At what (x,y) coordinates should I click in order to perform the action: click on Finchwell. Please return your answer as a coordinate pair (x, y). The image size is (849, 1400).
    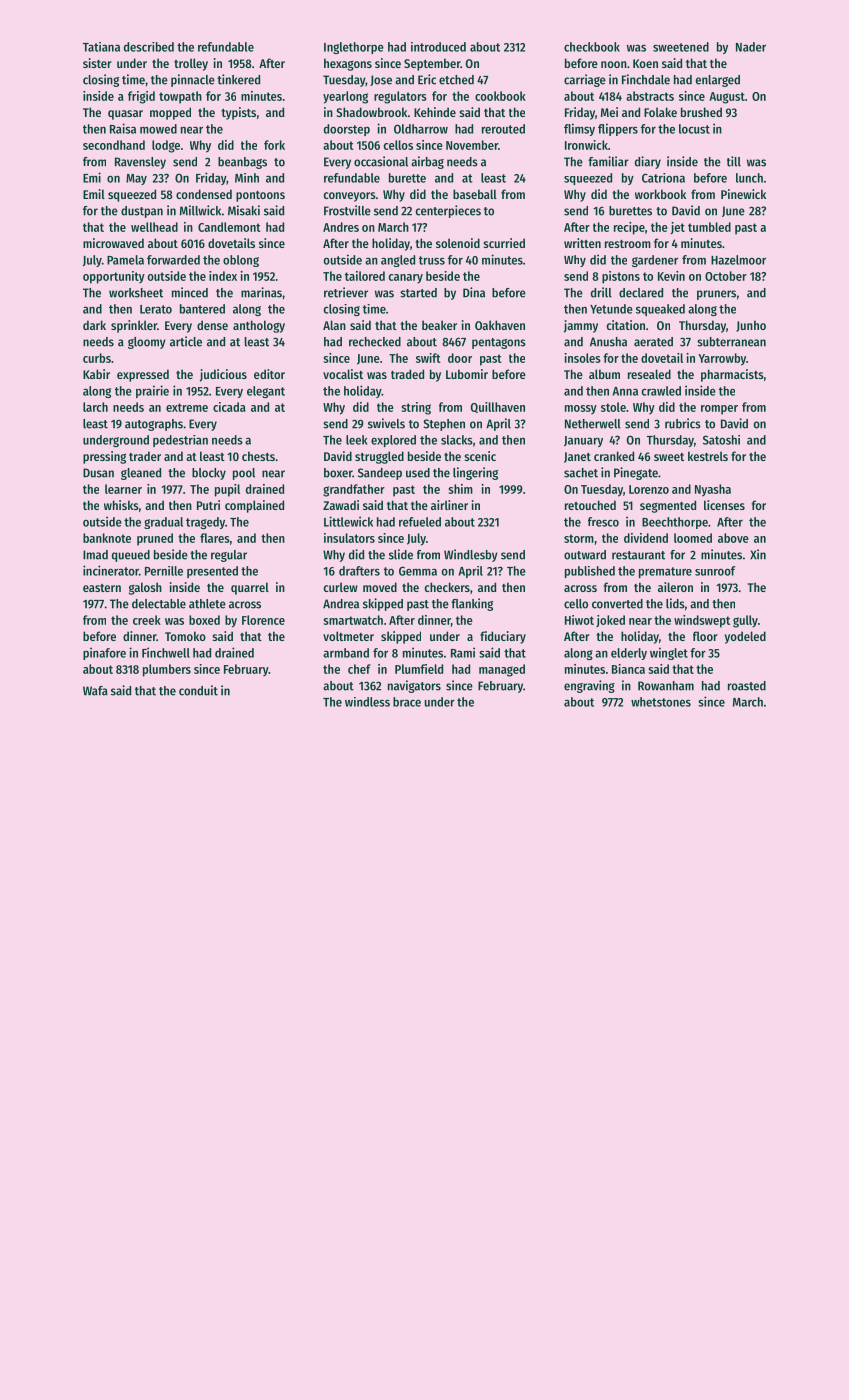
    Looking at the image, I should click on (166, 652).
